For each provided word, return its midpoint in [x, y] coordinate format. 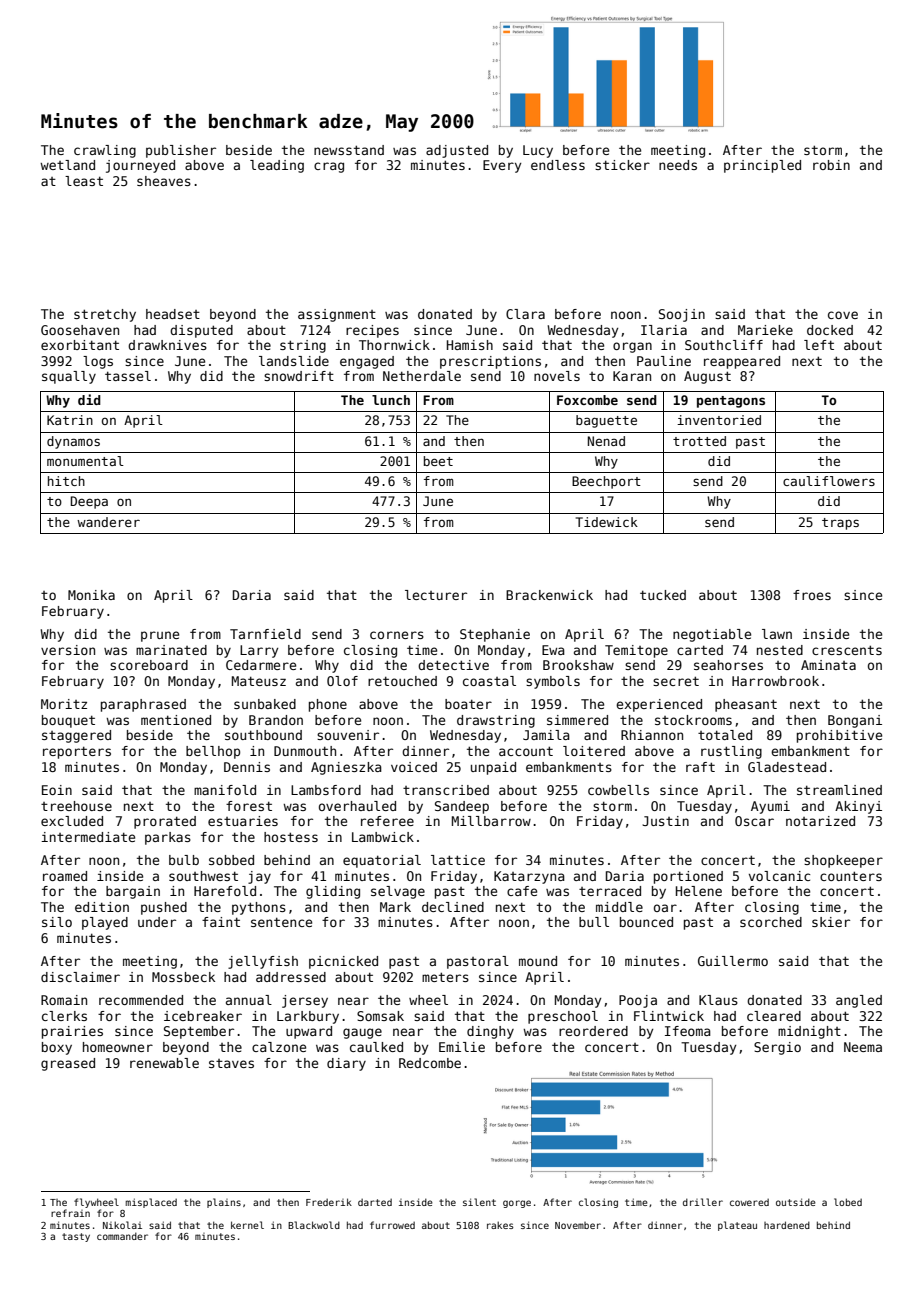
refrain [70, 1213]
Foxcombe [587, 400]
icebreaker [203, 1016]
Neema [863, 1047]
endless [558, 165]
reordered [593, 1031]
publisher [181, 151]
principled [762, 166]
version [68, 650]
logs [98, 362]
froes [812, 595]
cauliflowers [829, 481]
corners [397, 635]
